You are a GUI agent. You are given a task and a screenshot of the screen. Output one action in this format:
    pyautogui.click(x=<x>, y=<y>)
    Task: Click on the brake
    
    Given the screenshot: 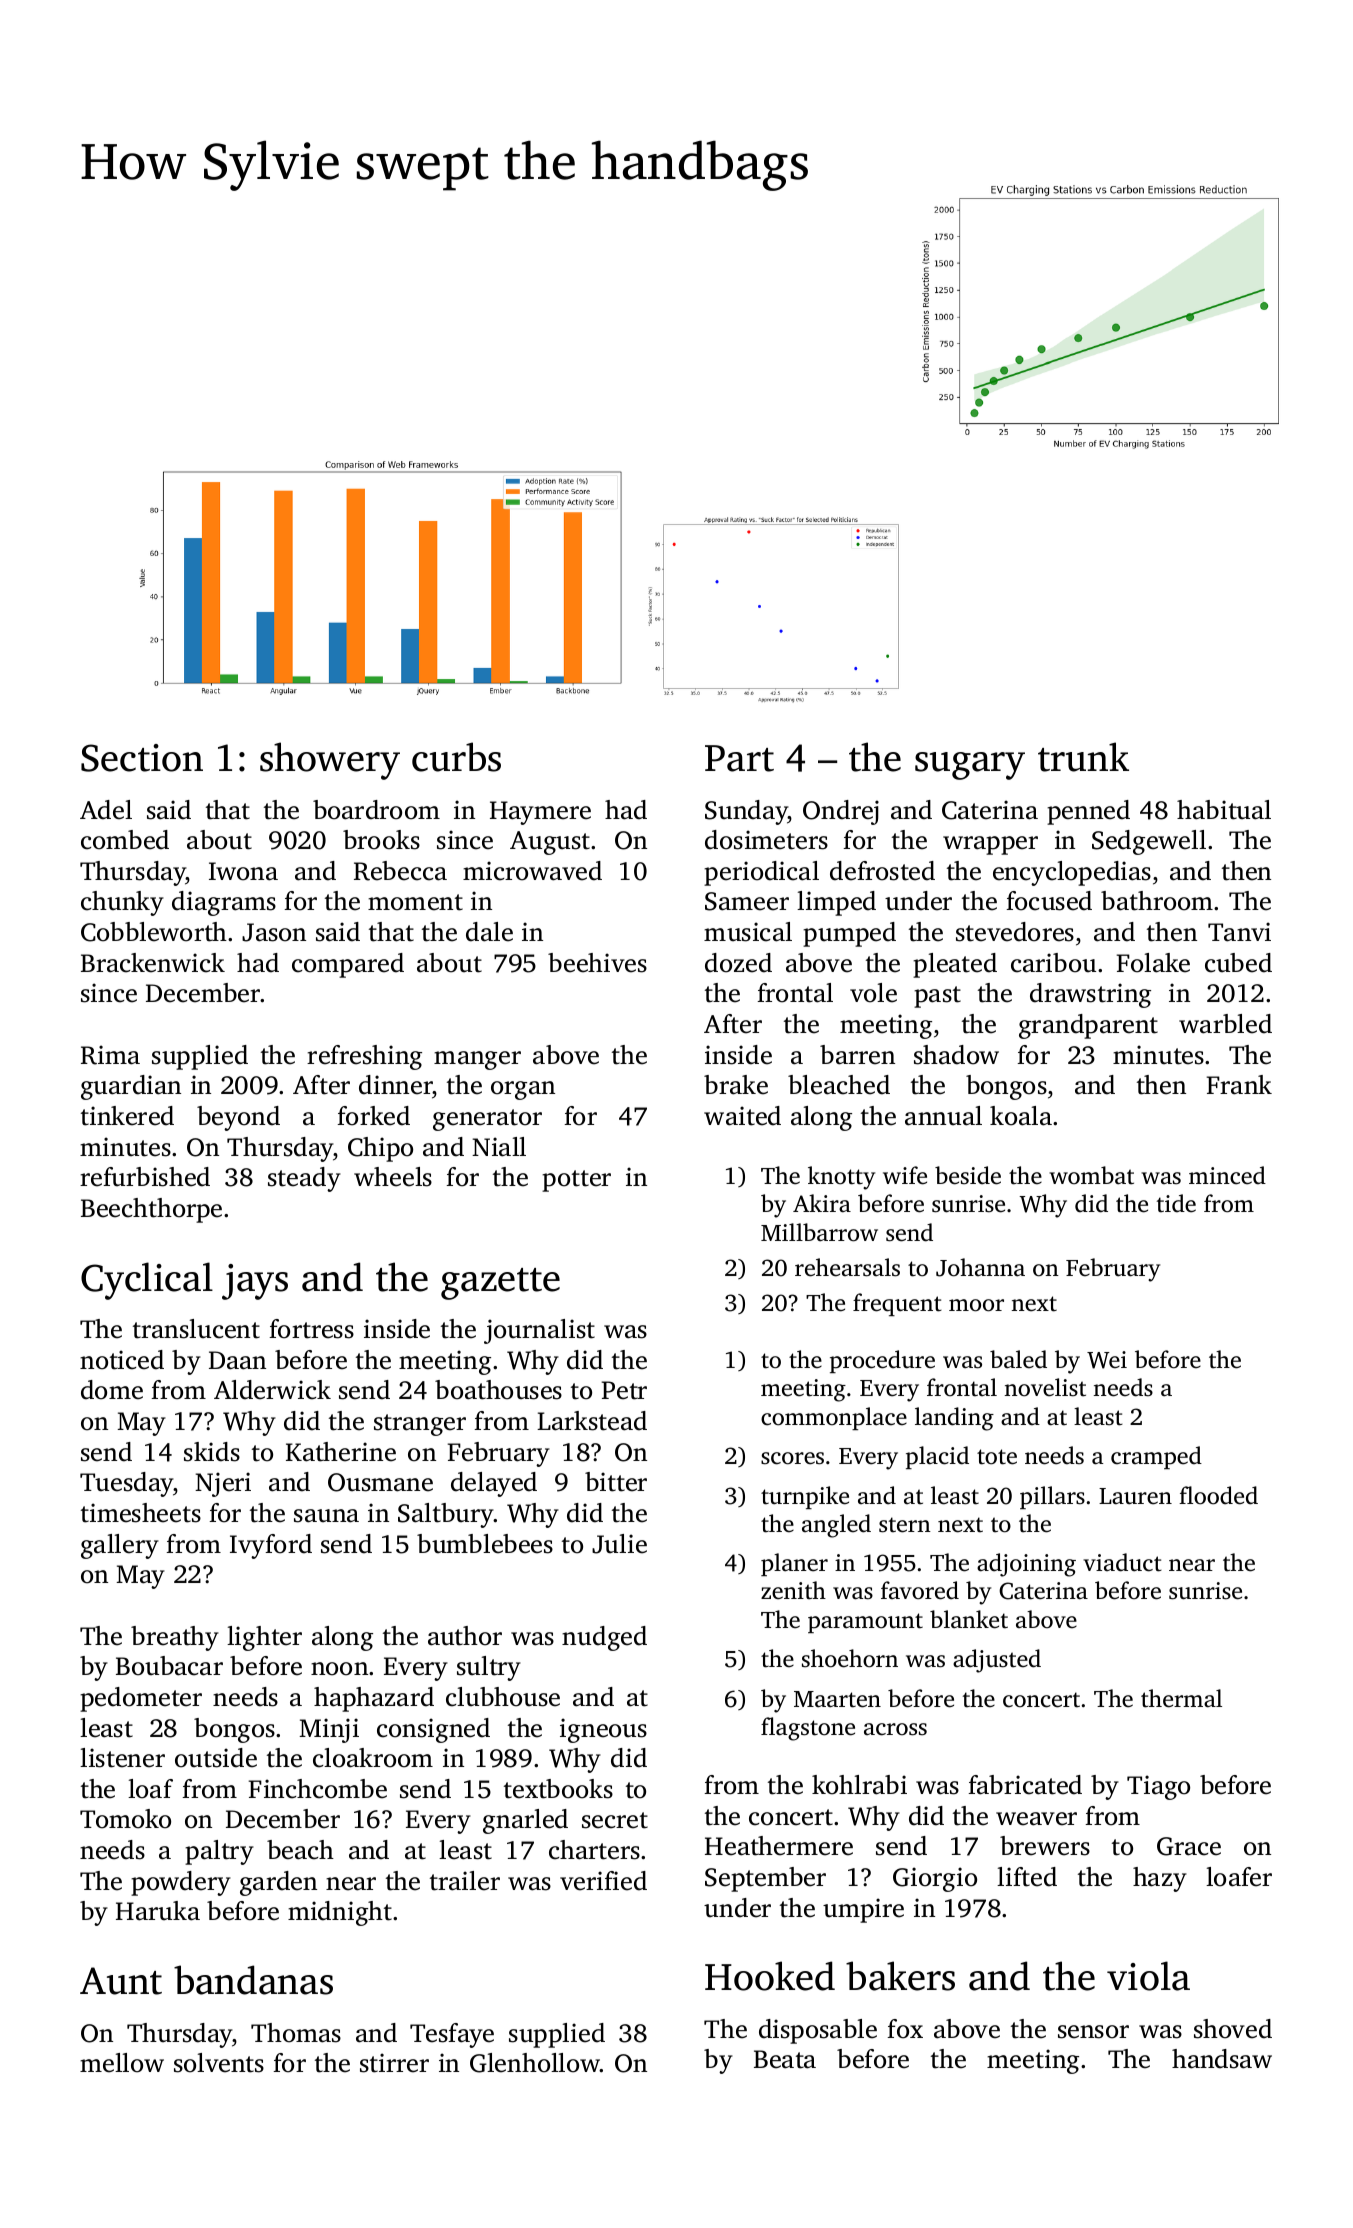 What is the action you would take?
    pyautogui.click(x=736, y=1085)
